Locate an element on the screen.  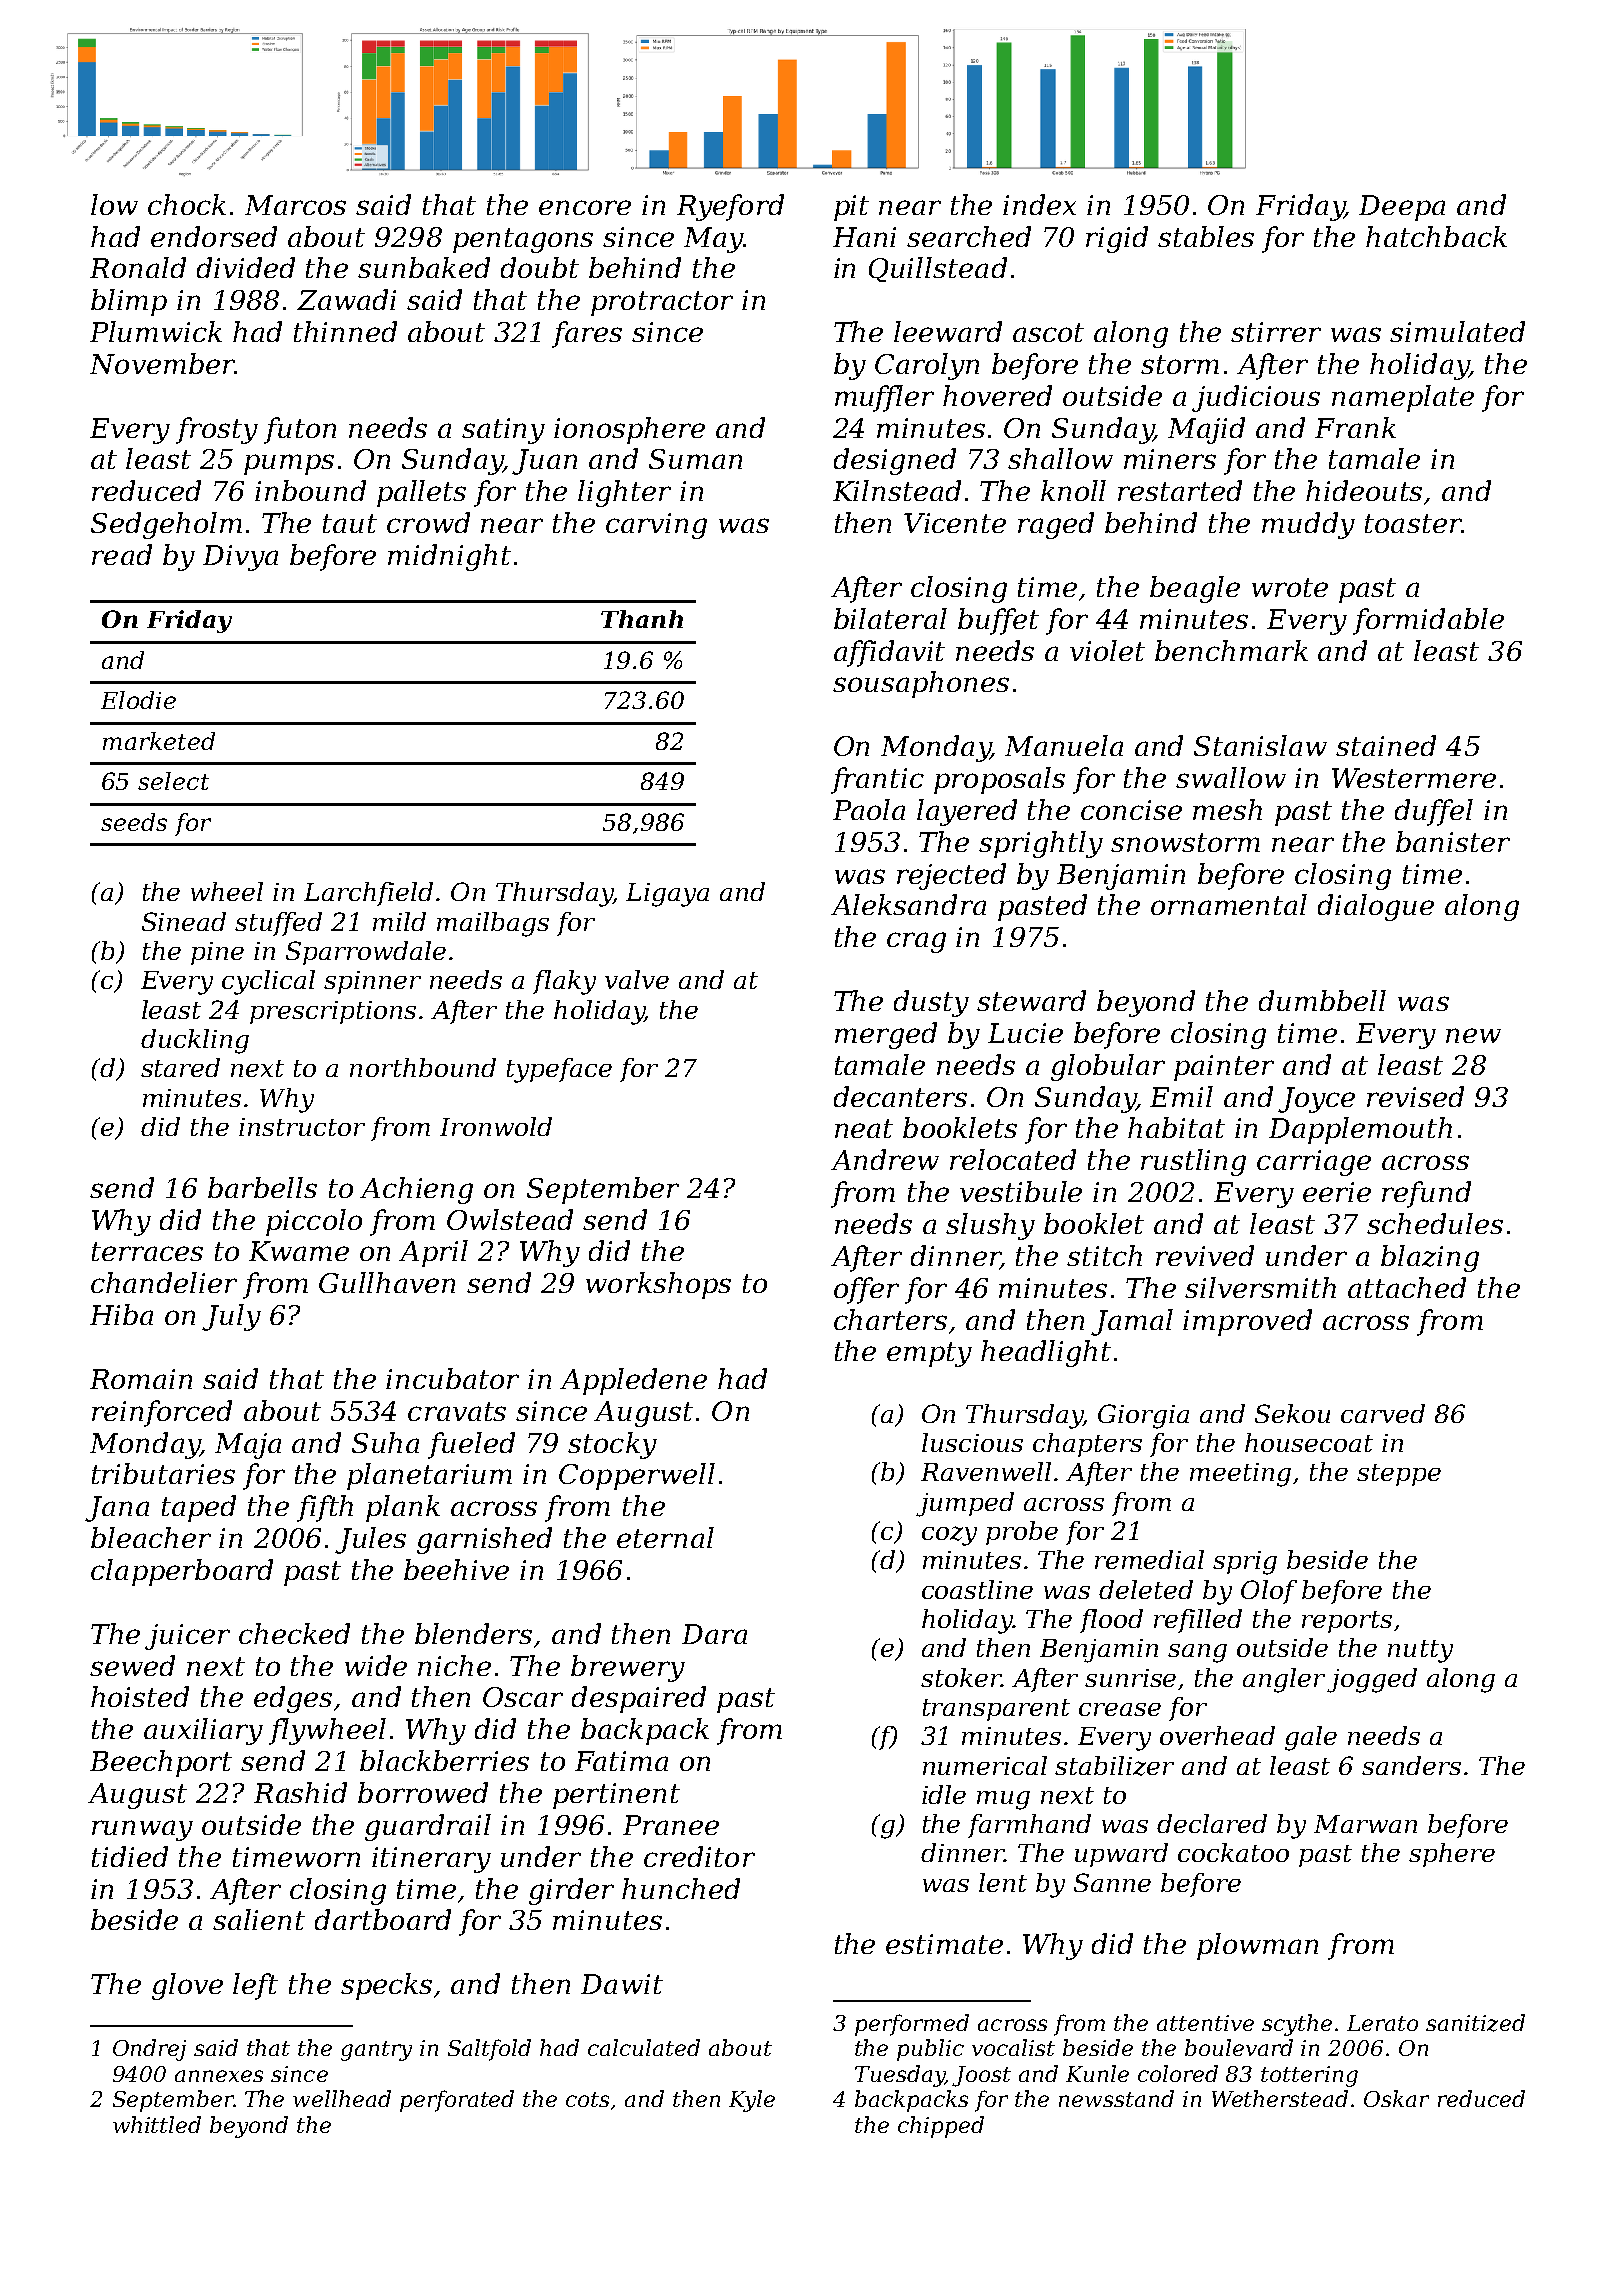
whittled is located at coordinates (157, 2124).
